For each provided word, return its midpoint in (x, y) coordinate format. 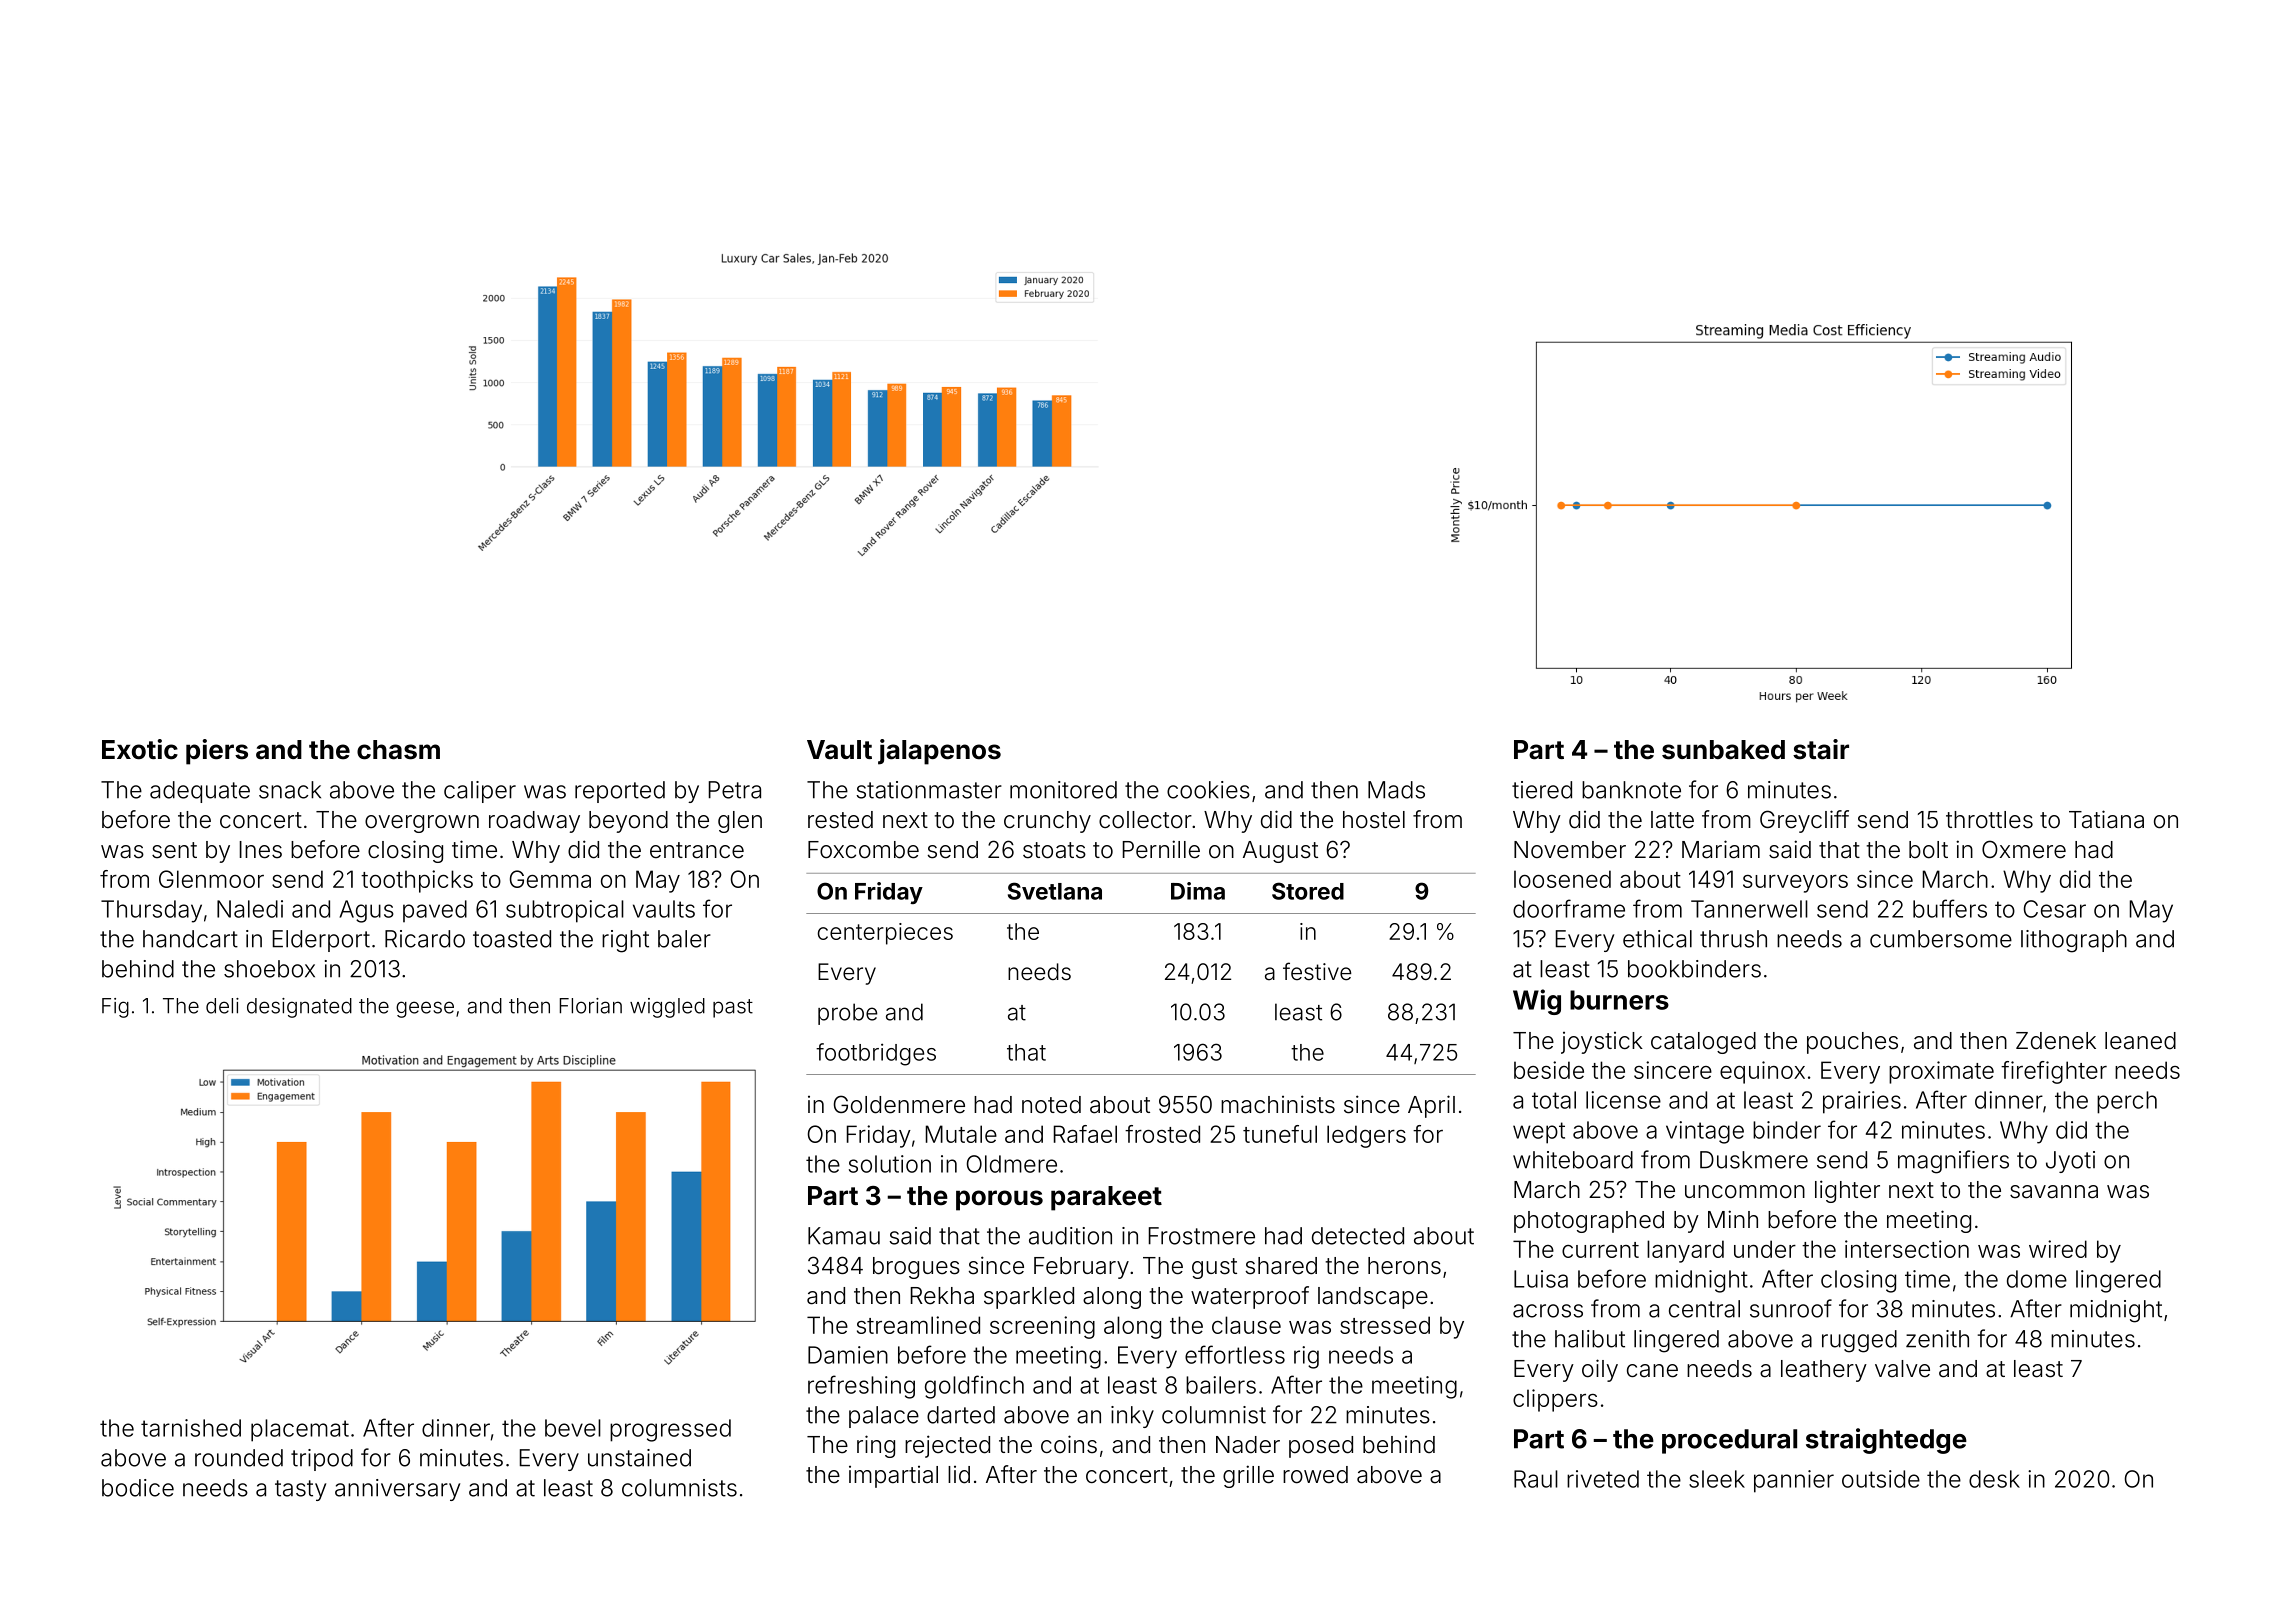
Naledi (250, 909)
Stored (1308, 891)
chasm (398, 750)
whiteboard (1573, 1160)
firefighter (2054, 1072)
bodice (138, 1488)
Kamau (844, 1236)
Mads (1396, 790)
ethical (1657, 939)
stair (1821, 749)
